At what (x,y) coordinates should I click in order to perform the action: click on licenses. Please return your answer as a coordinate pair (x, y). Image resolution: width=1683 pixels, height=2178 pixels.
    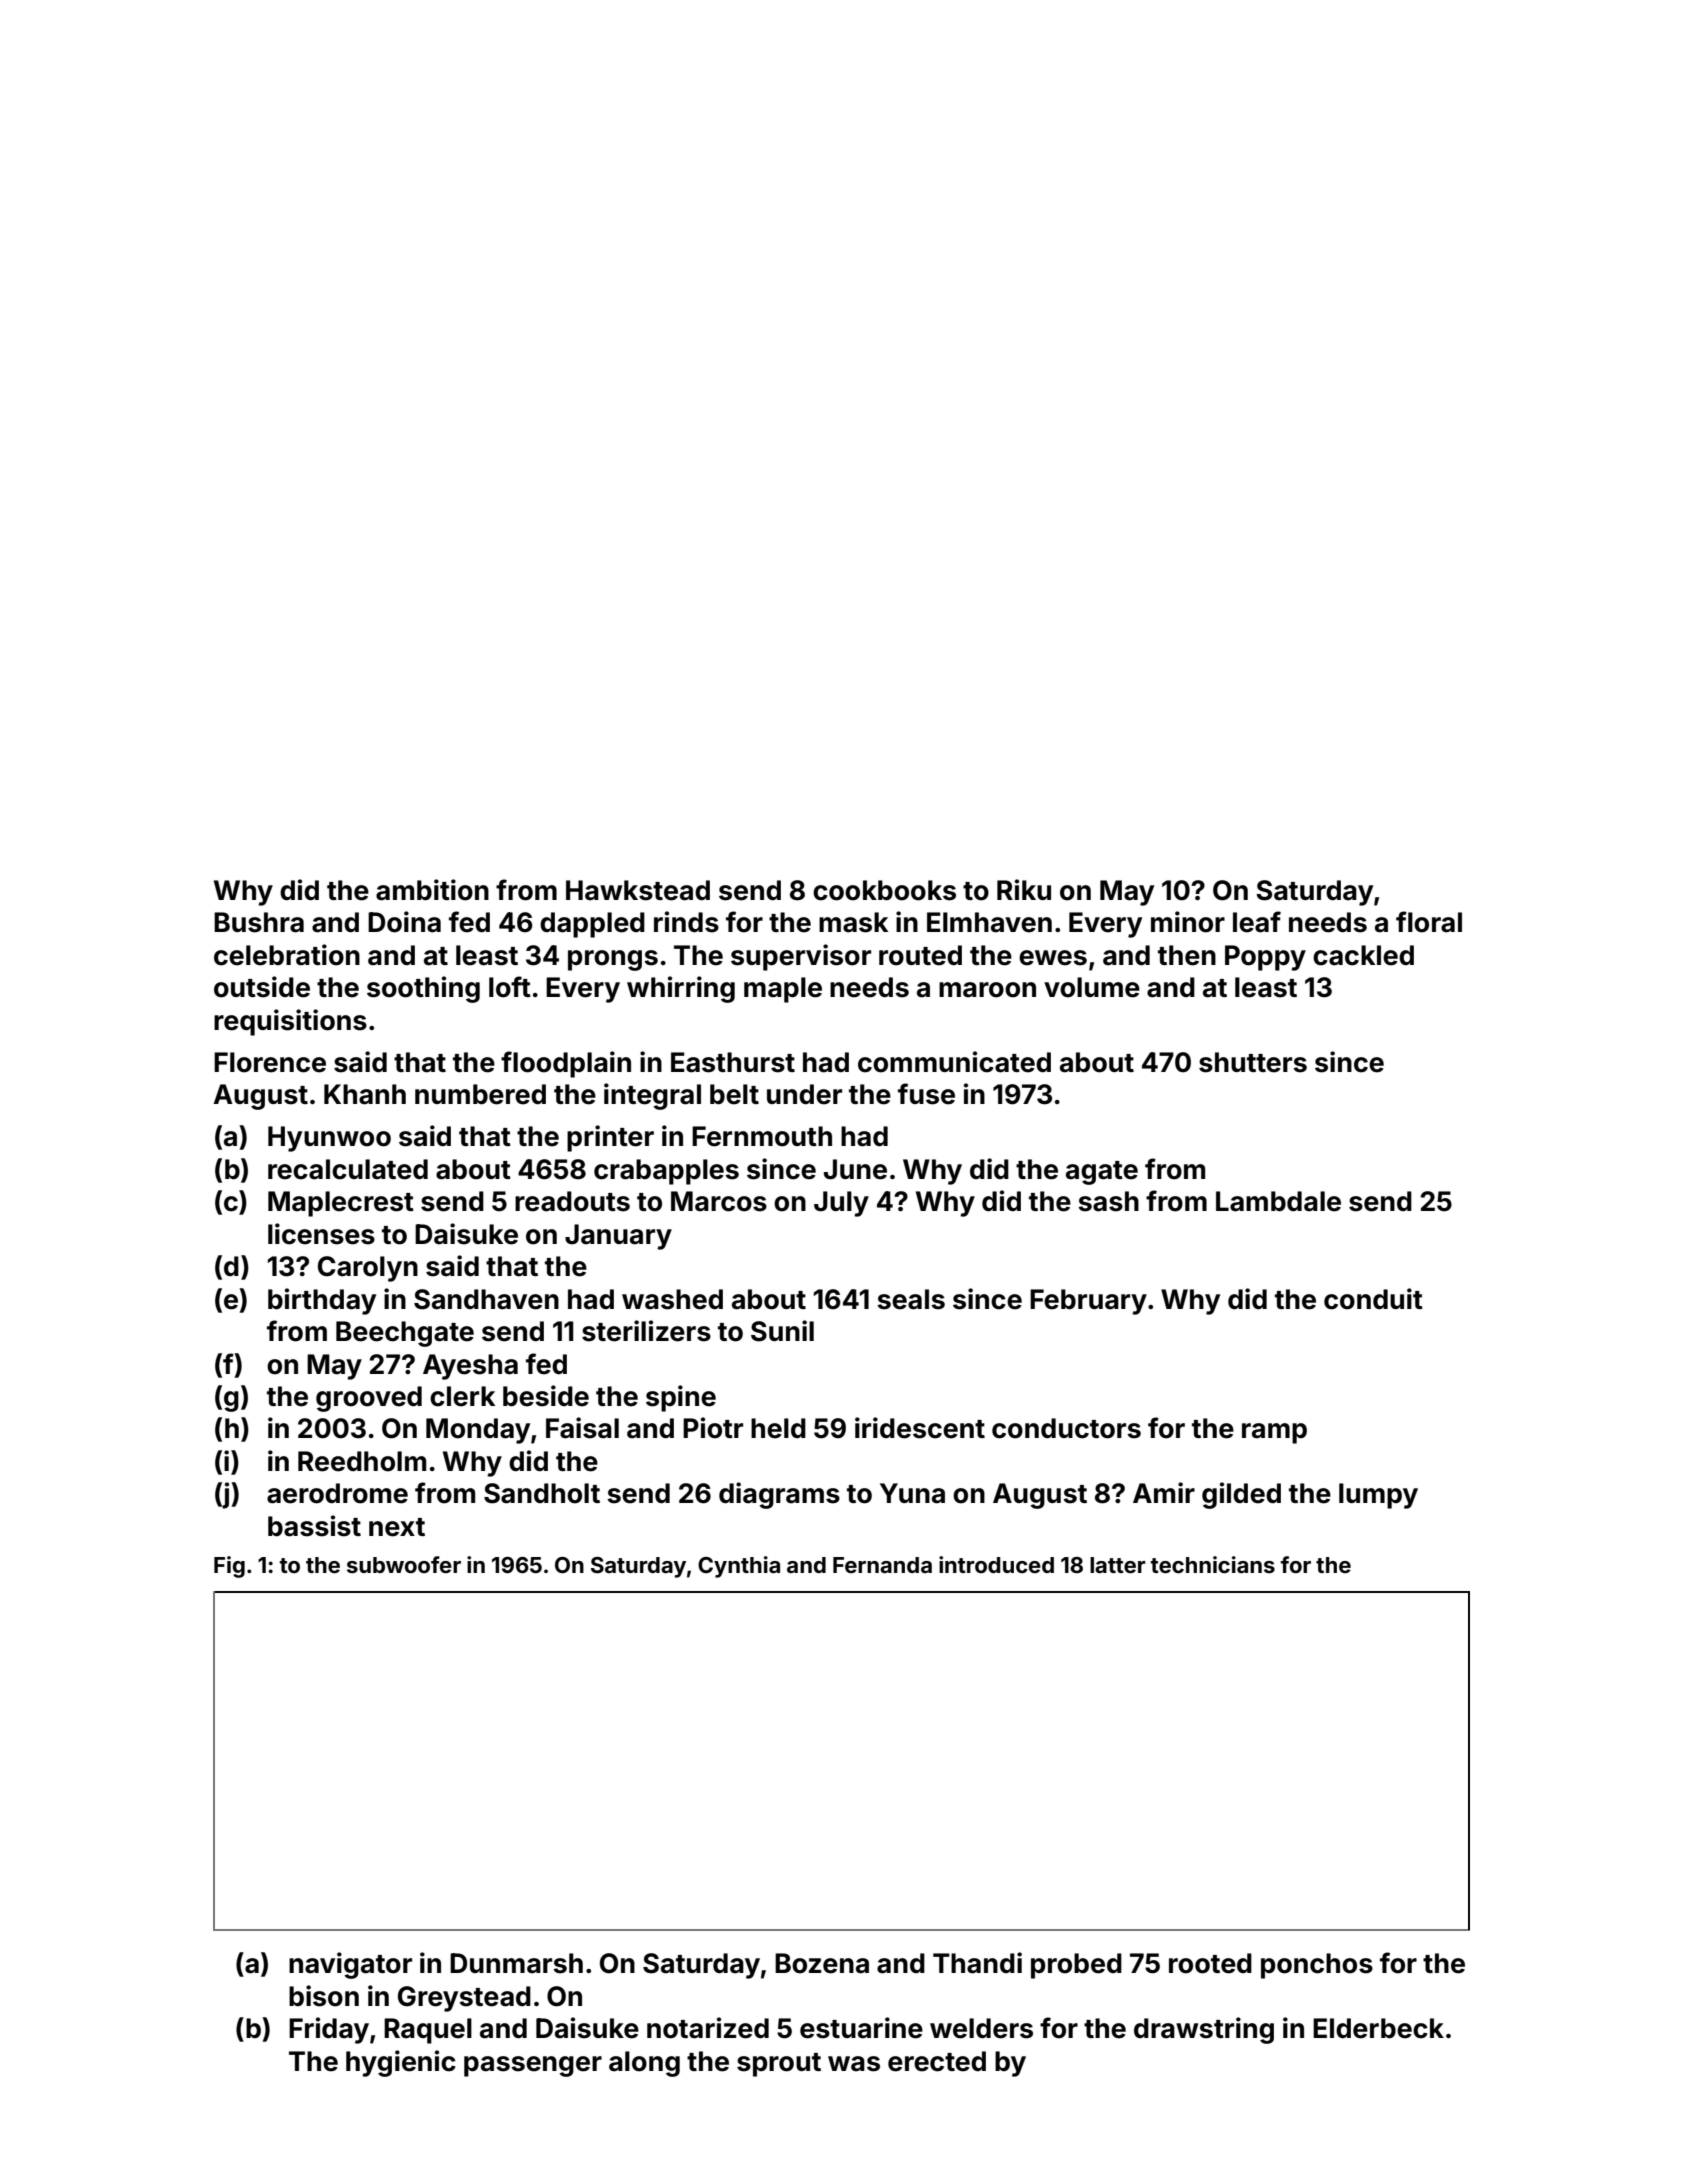
    Looking at the image, I should click on (321, 1234).
